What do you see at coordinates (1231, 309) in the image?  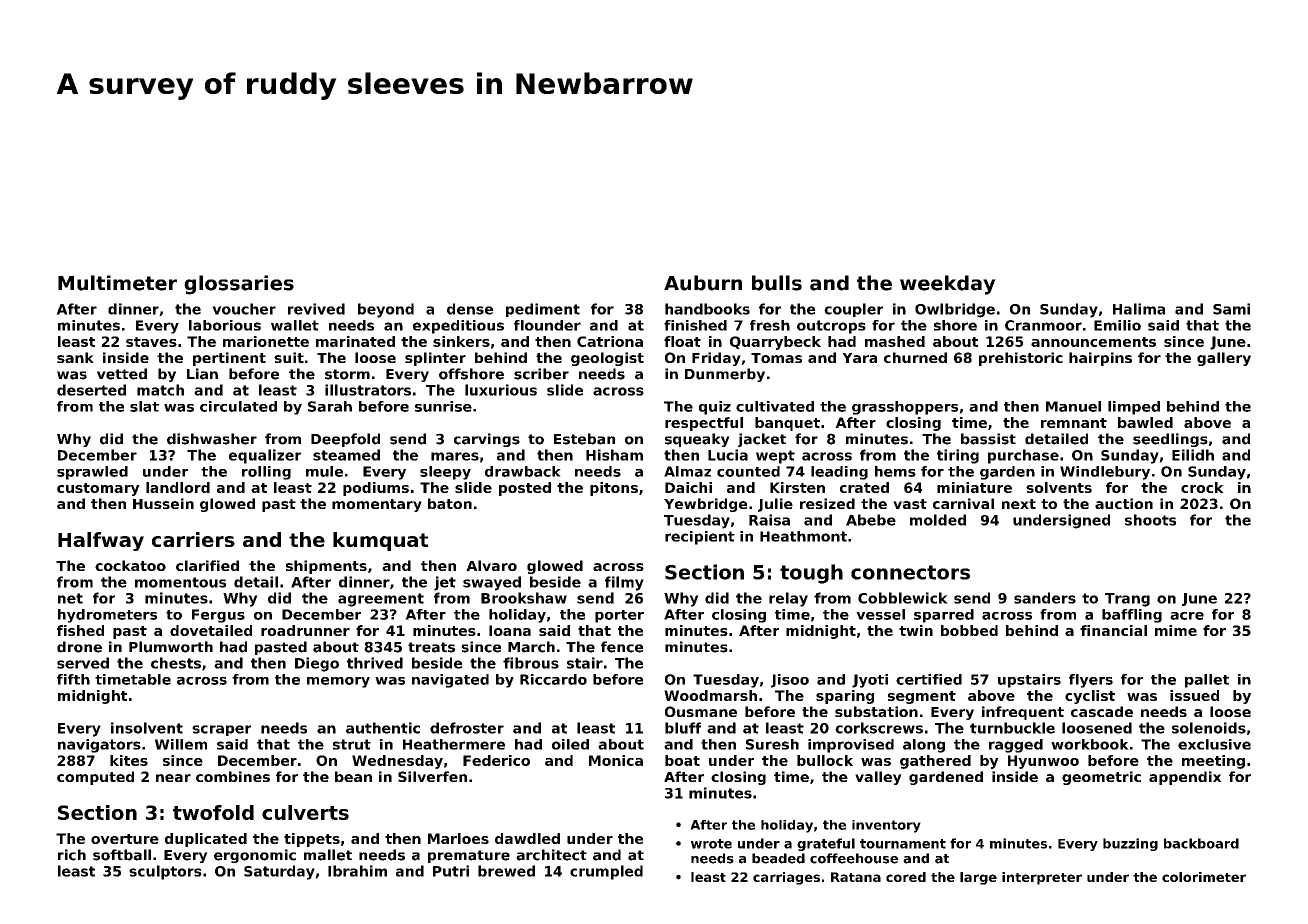 I see `Sami` at bounding box center [1231, 309].
